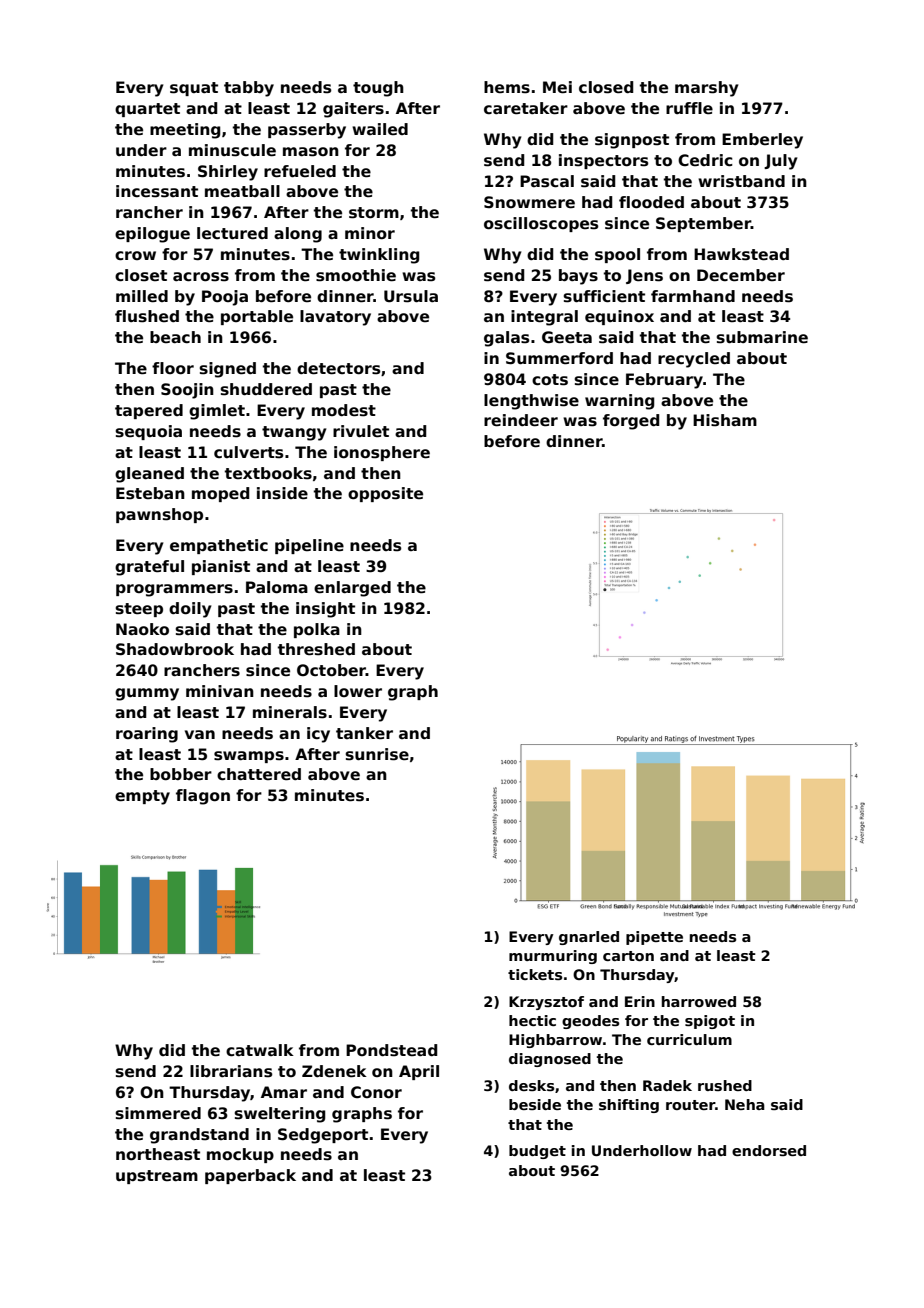 The image size is (924, 1308). What do you see at coordinates (260, 1050) in the document?
I see `catwalk` at bounding box center [260, 1050].
